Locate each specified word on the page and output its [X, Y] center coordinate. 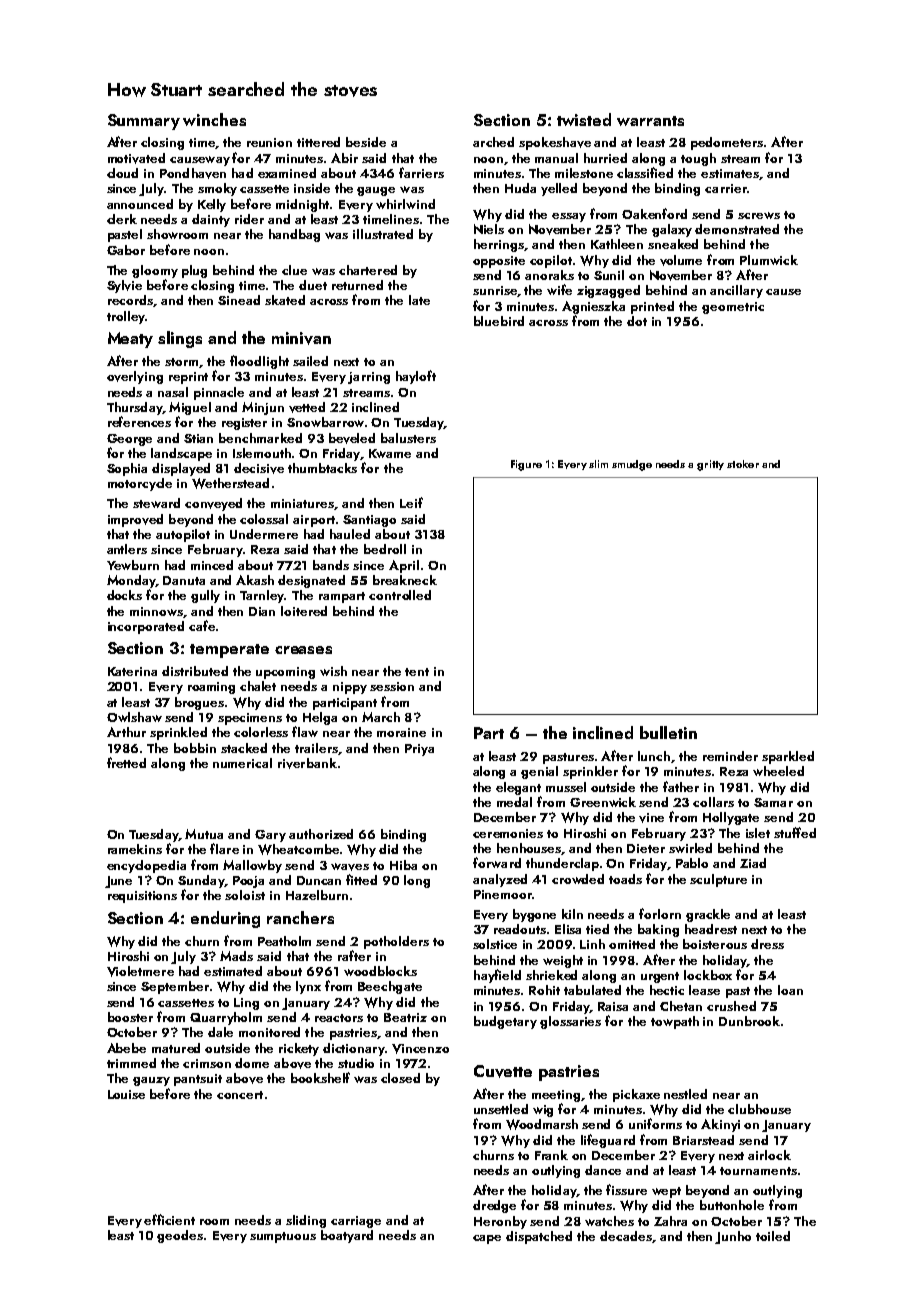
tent [417, 672]
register [244, 424]
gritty [710, 465]
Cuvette [503, 1071]
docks [124, 595]
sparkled [788, 757]
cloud [122, 173]
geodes [180, 1236]
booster [130, 1017]
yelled [559, 189]
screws [759, 215]
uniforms [655, 1123]
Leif [411, 502]
